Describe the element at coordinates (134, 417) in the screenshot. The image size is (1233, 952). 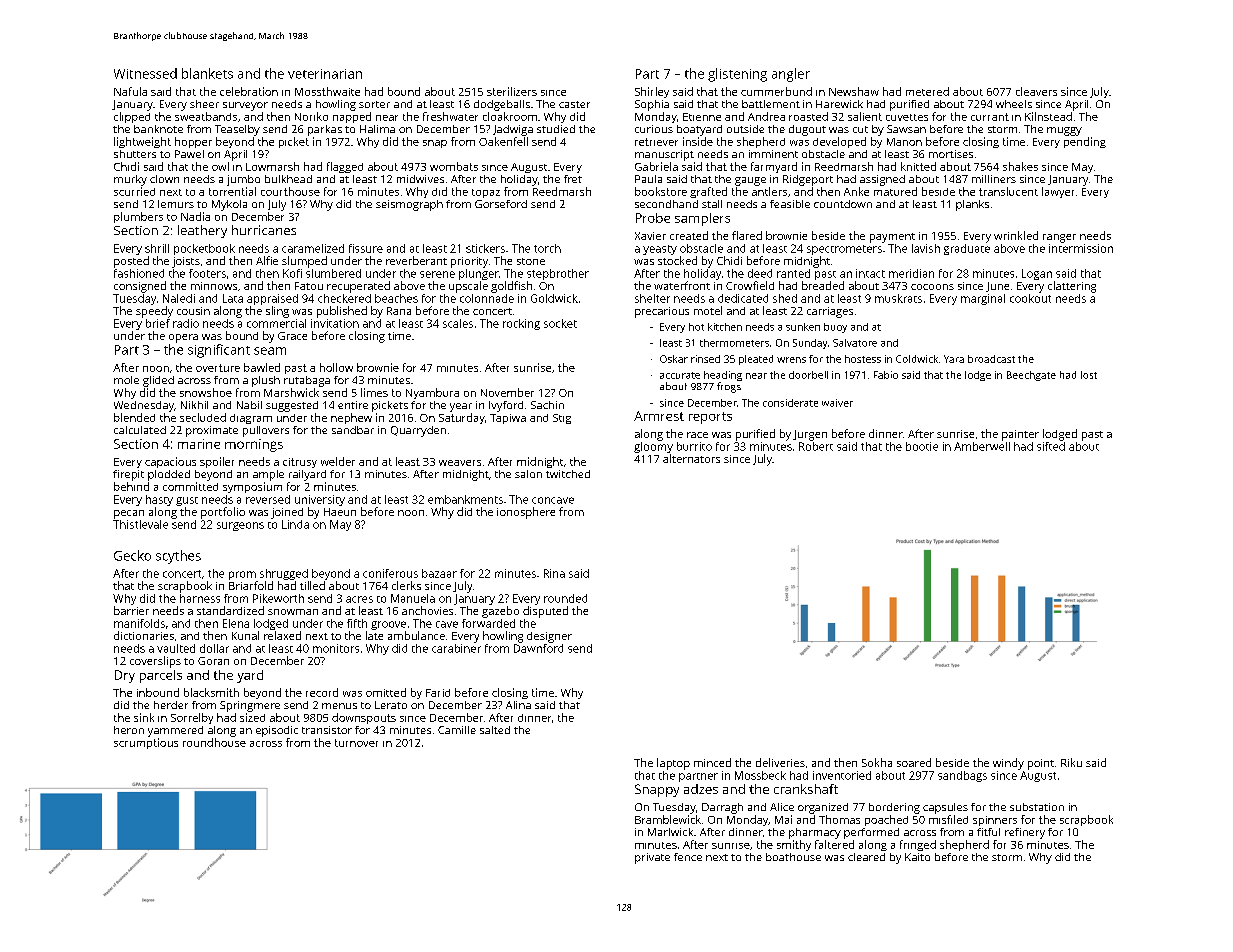
I see `blended` at that location.
